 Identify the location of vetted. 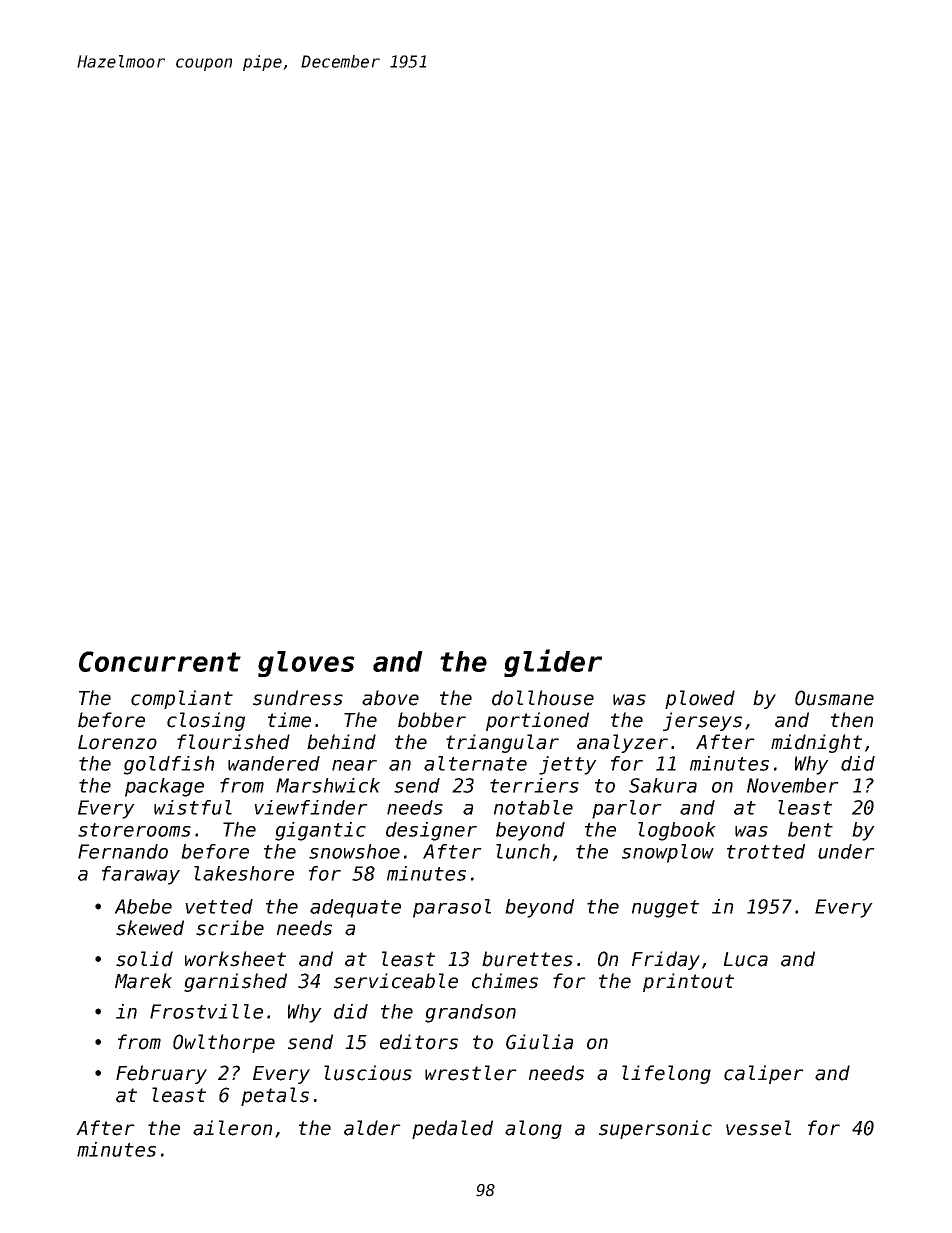
(219, 906).
